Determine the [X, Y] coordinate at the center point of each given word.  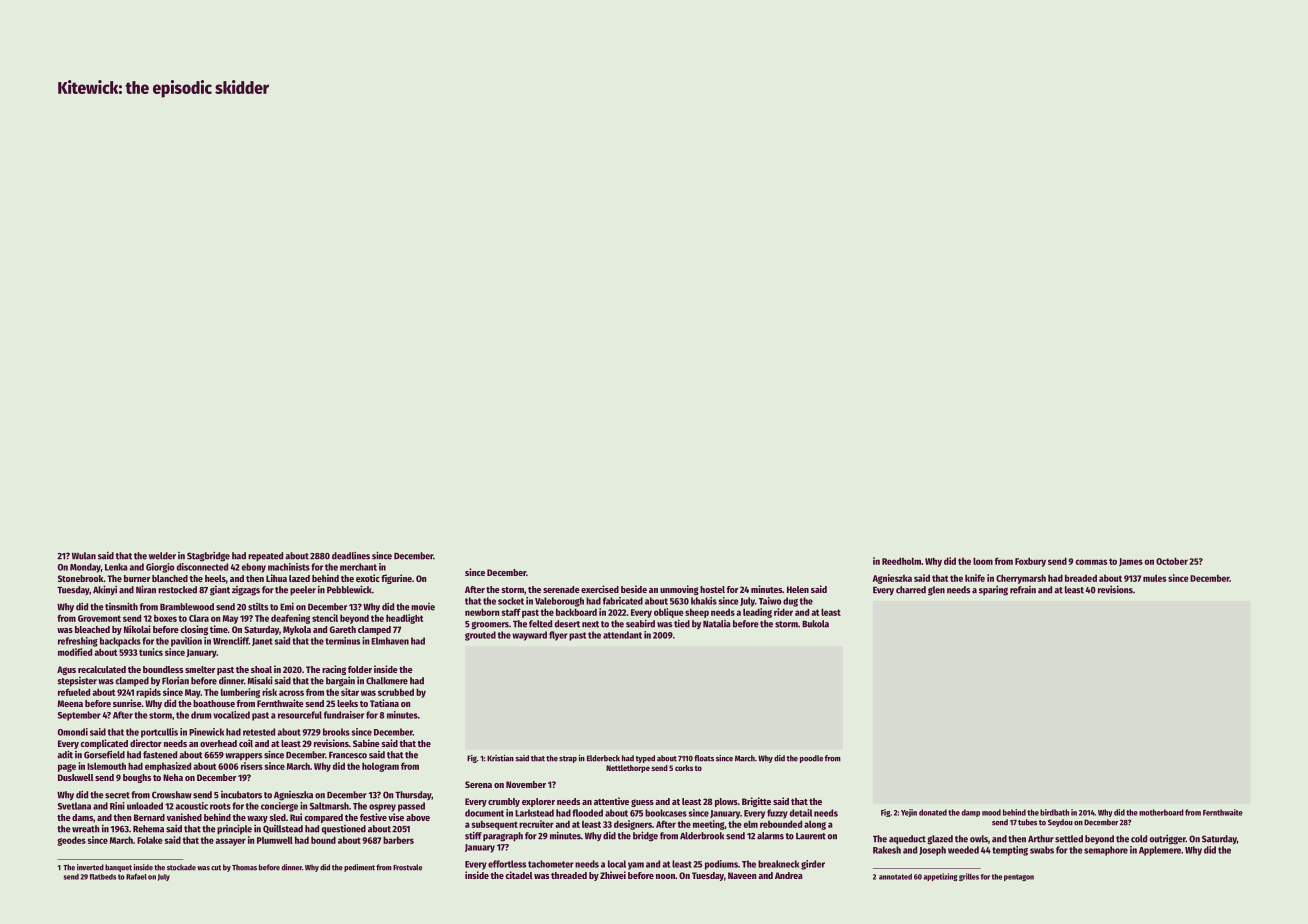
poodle [811, 759]
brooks [336, 732]
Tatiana [384, 703]
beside [634, 589]
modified [75, 652]
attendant [622, 635]
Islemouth [106, 766]
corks [684, 768]
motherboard [1161, 812]
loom [983, 561]
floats [704, 758]
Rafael [136, 876]
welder [162, 556]
